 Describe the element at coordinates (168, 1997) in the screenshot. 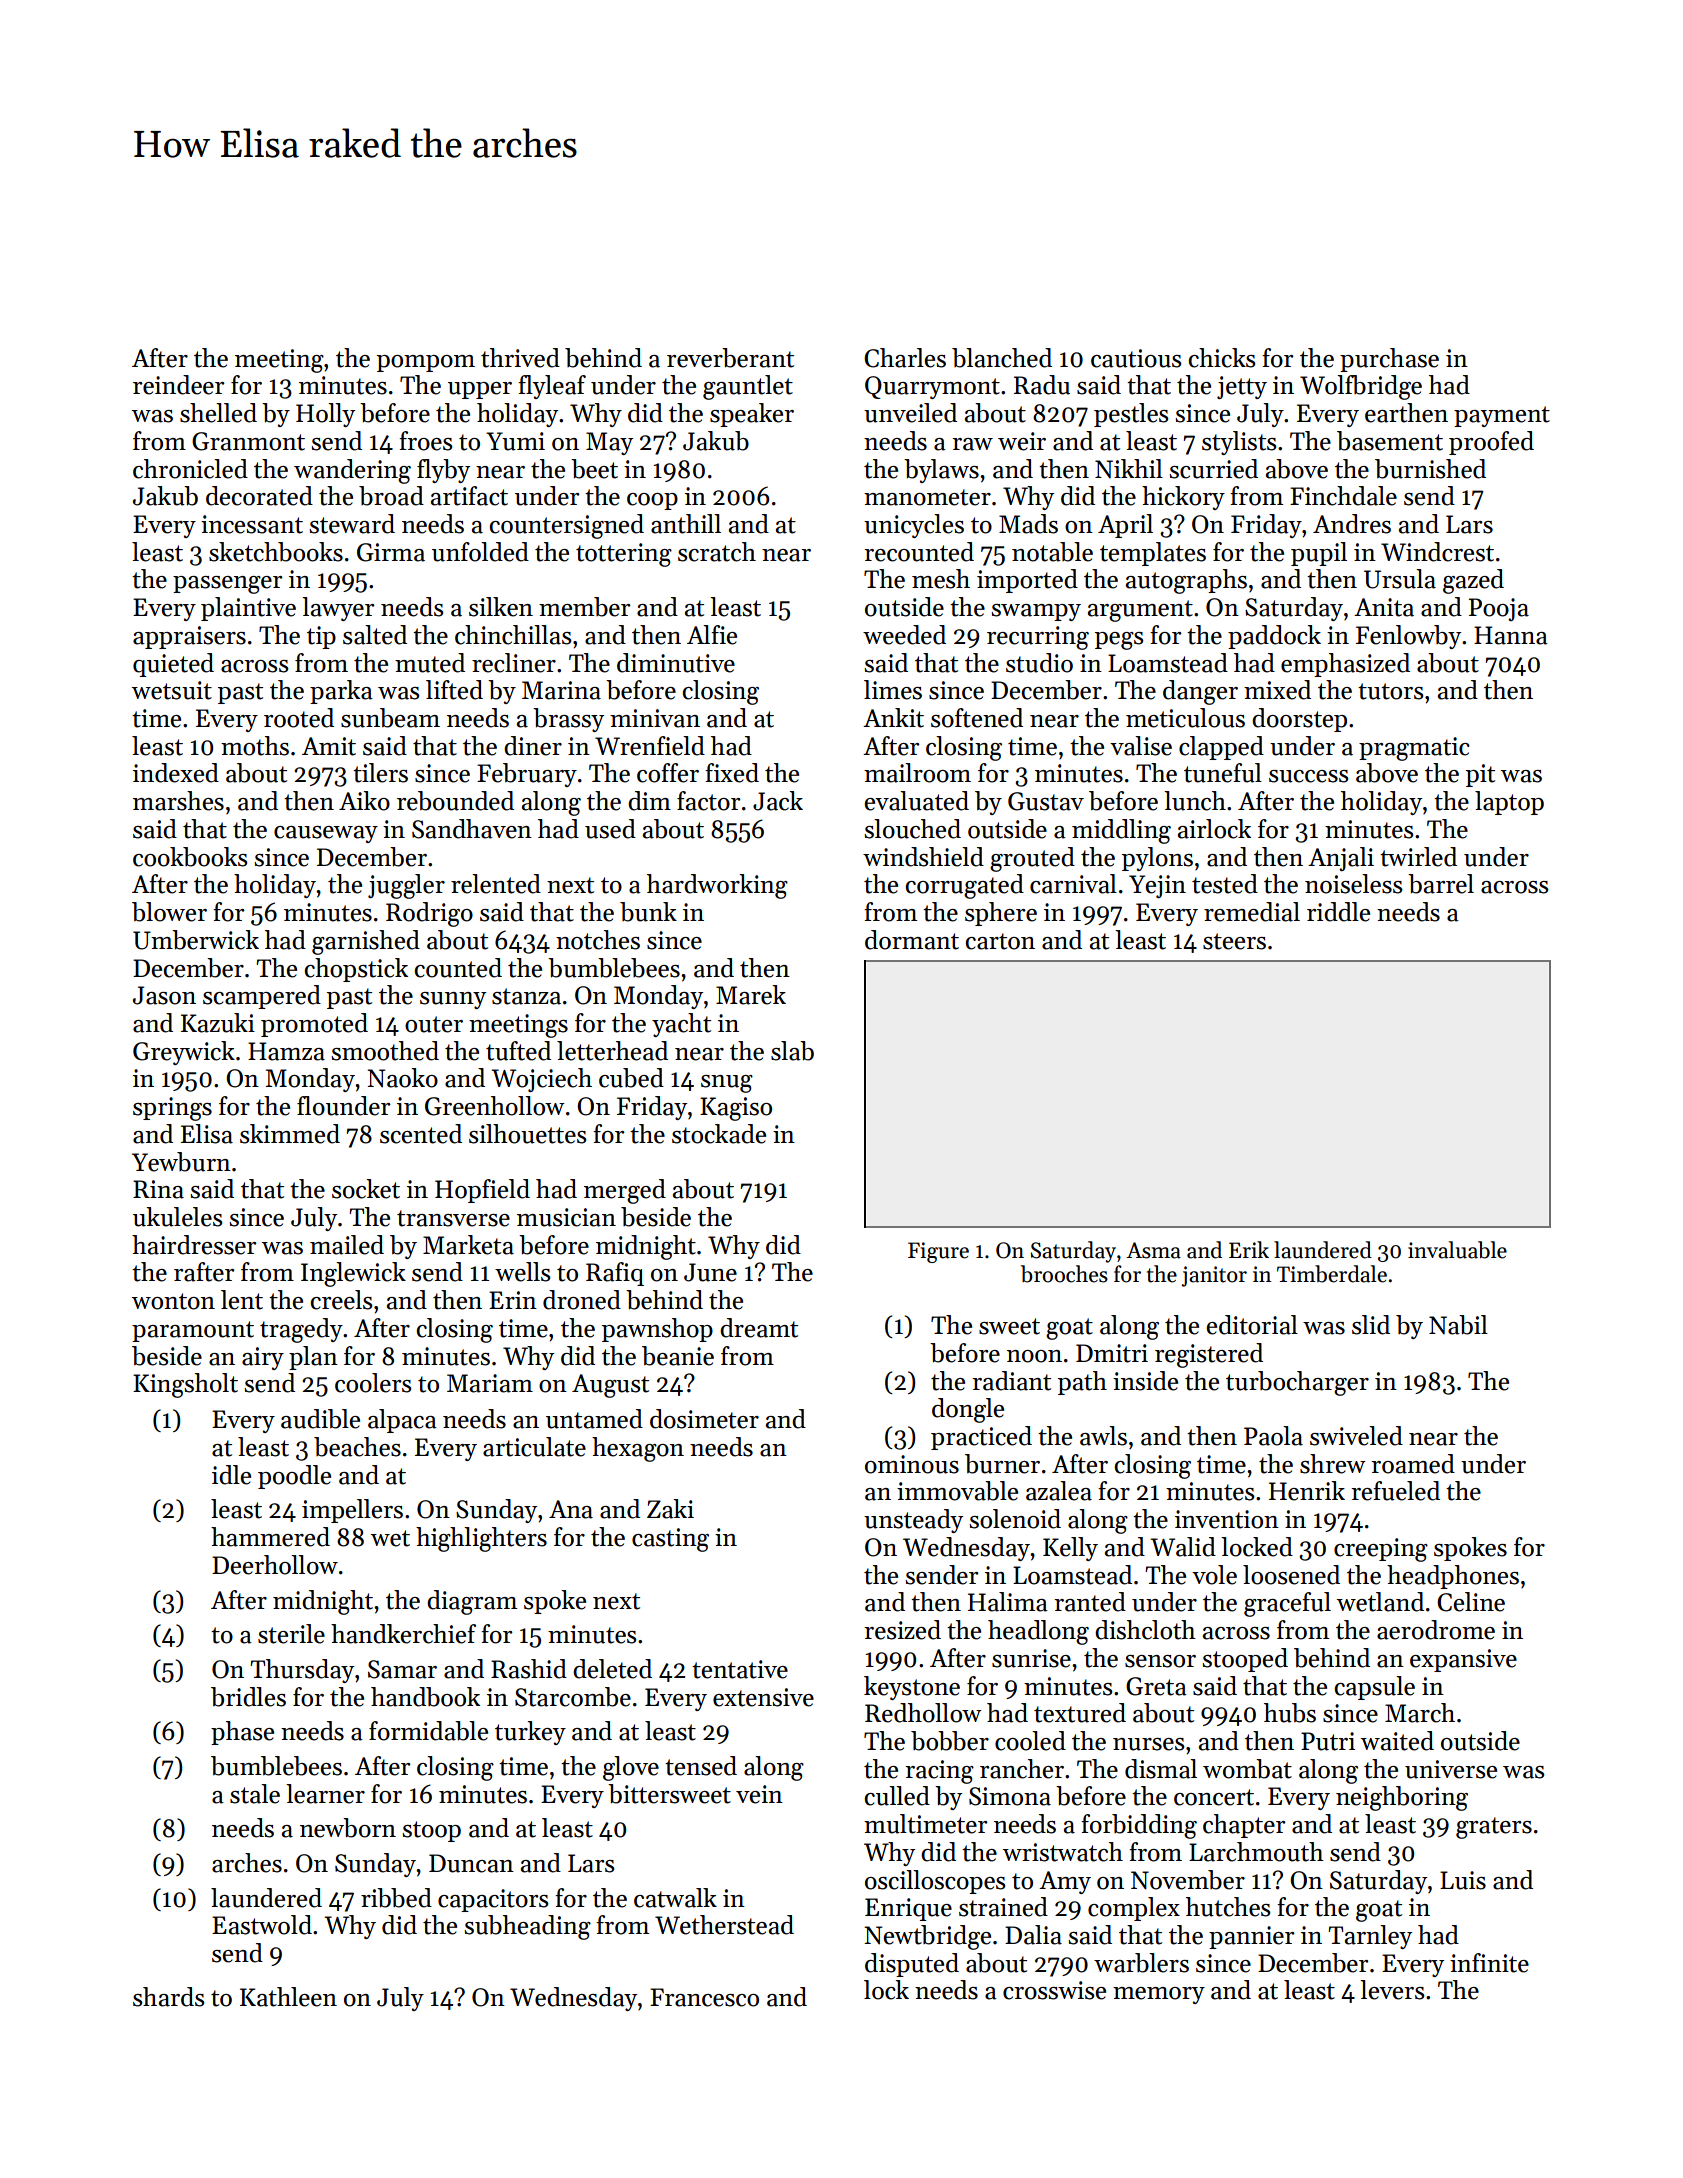

I see `shards` at that location.
